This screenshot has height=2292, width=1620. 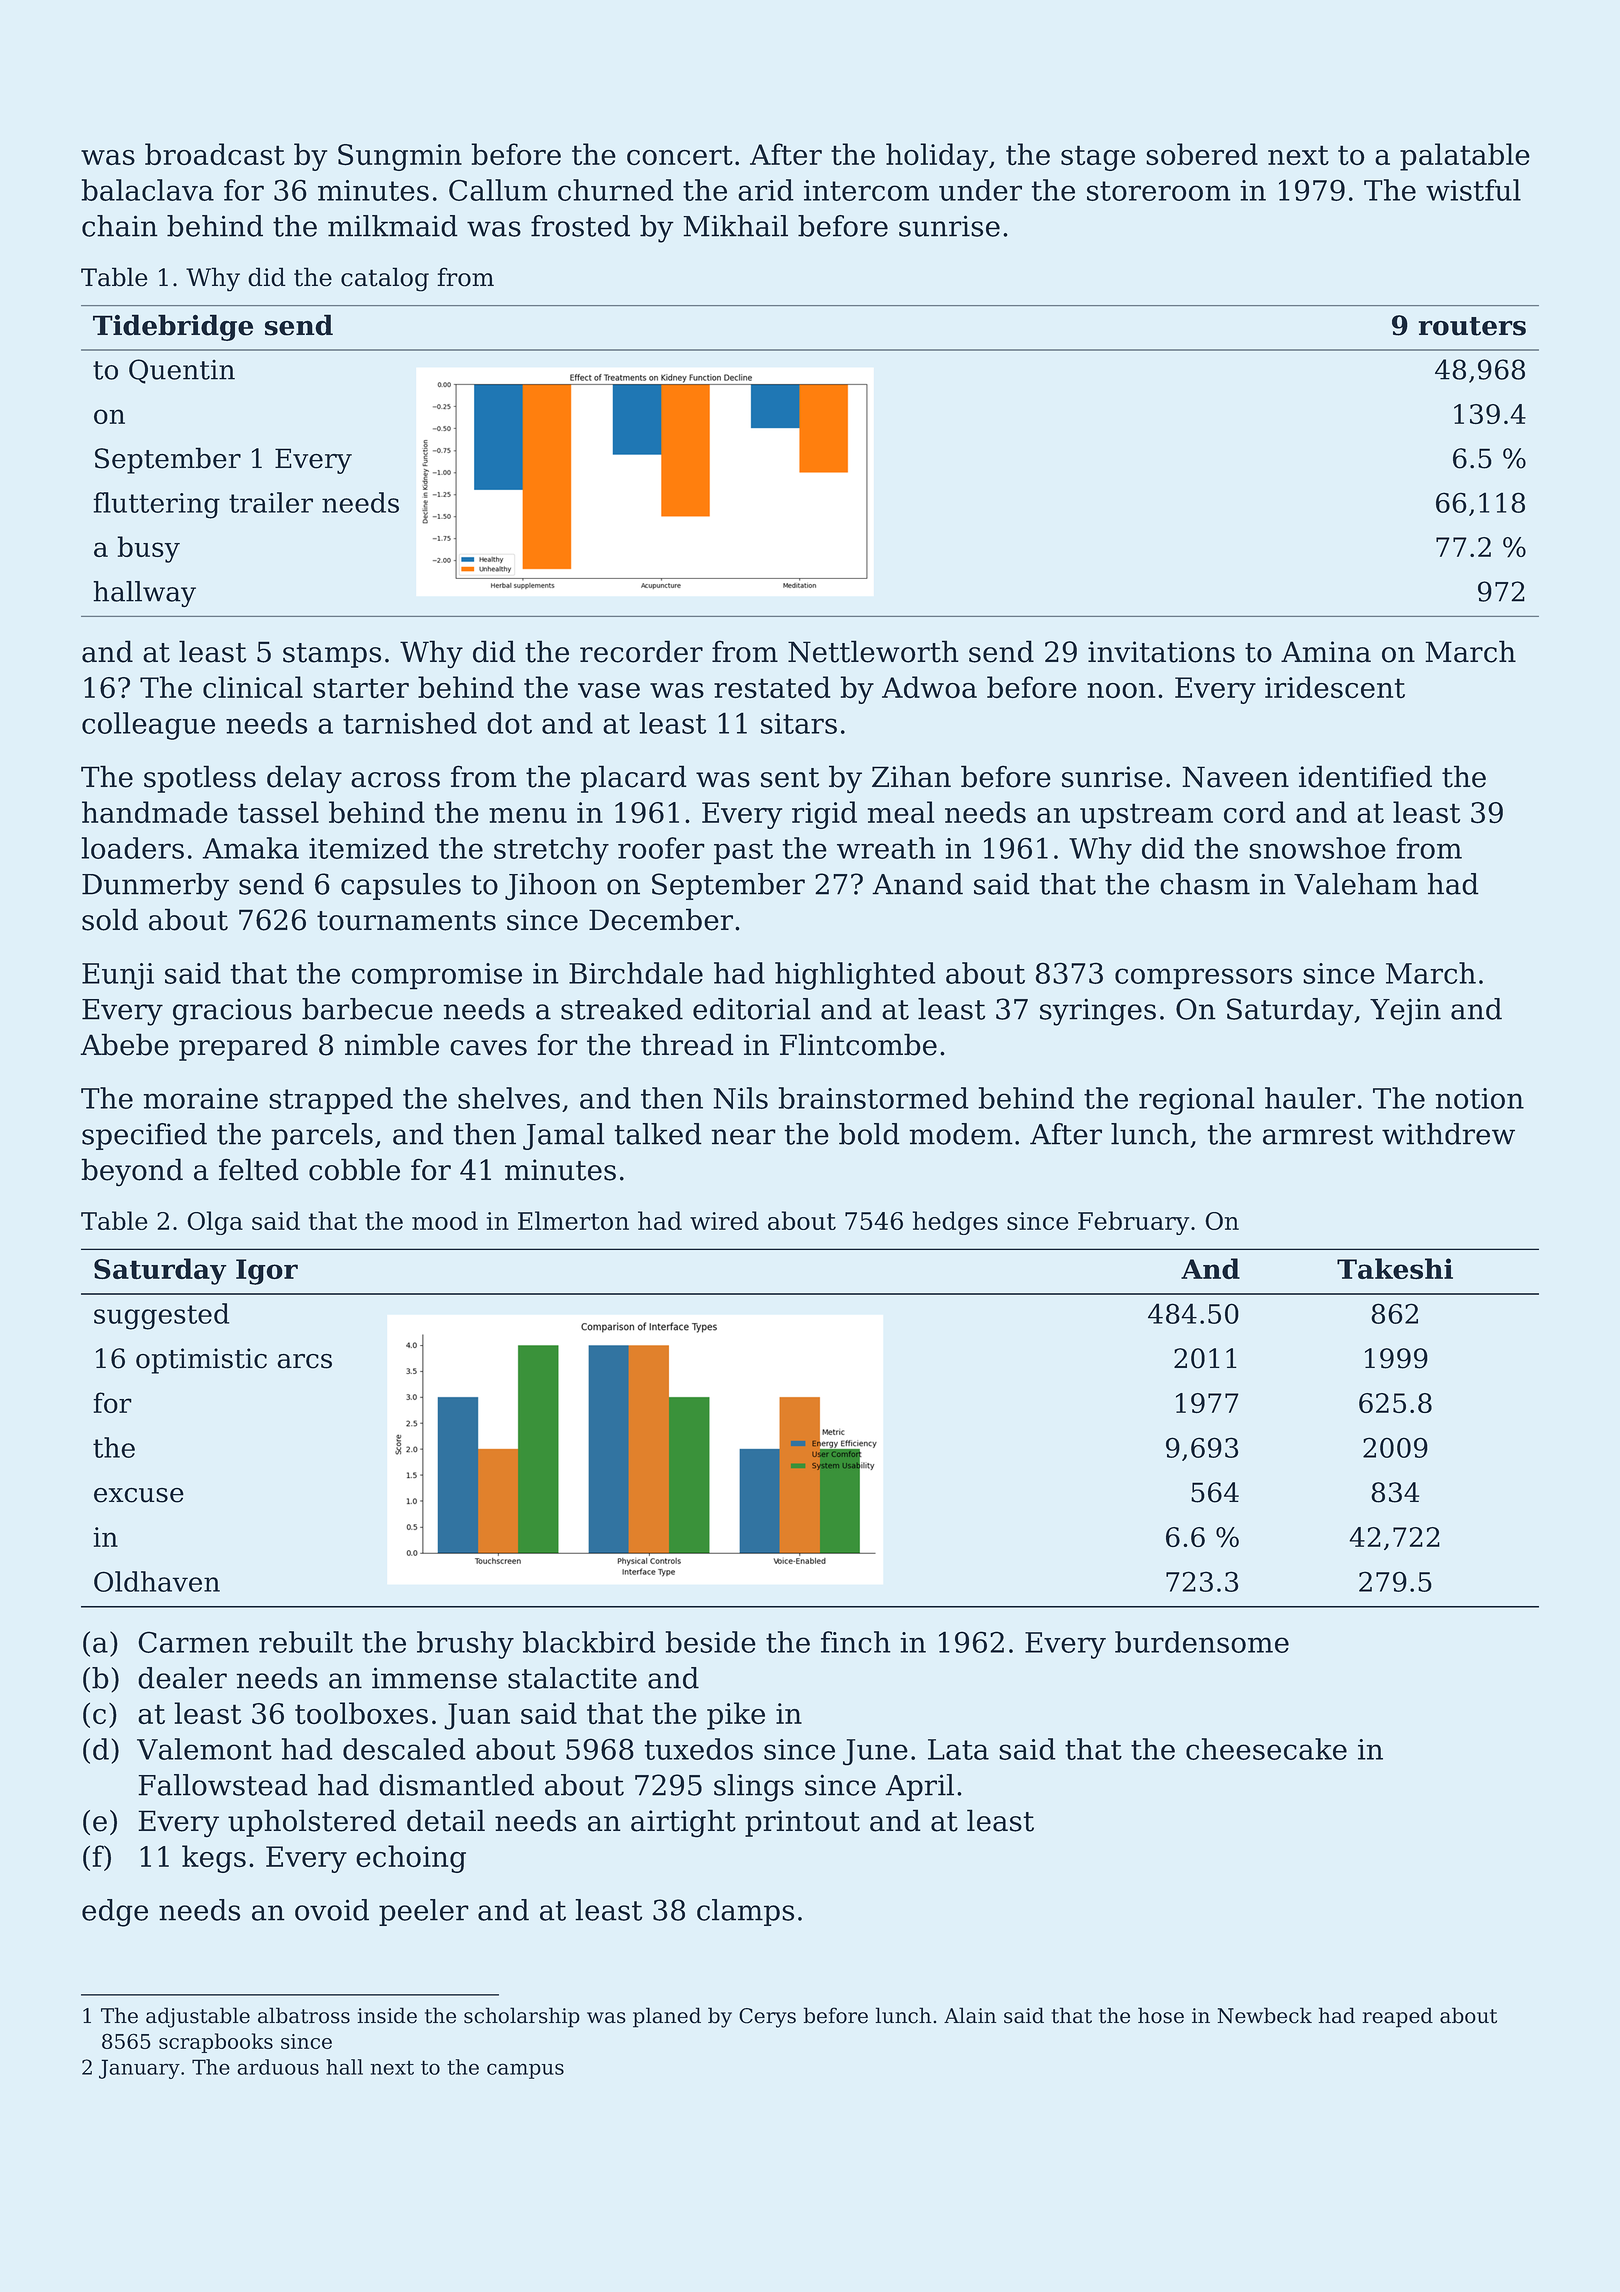 I want to click on cheesecake, so click(x=1266, y=1749).
